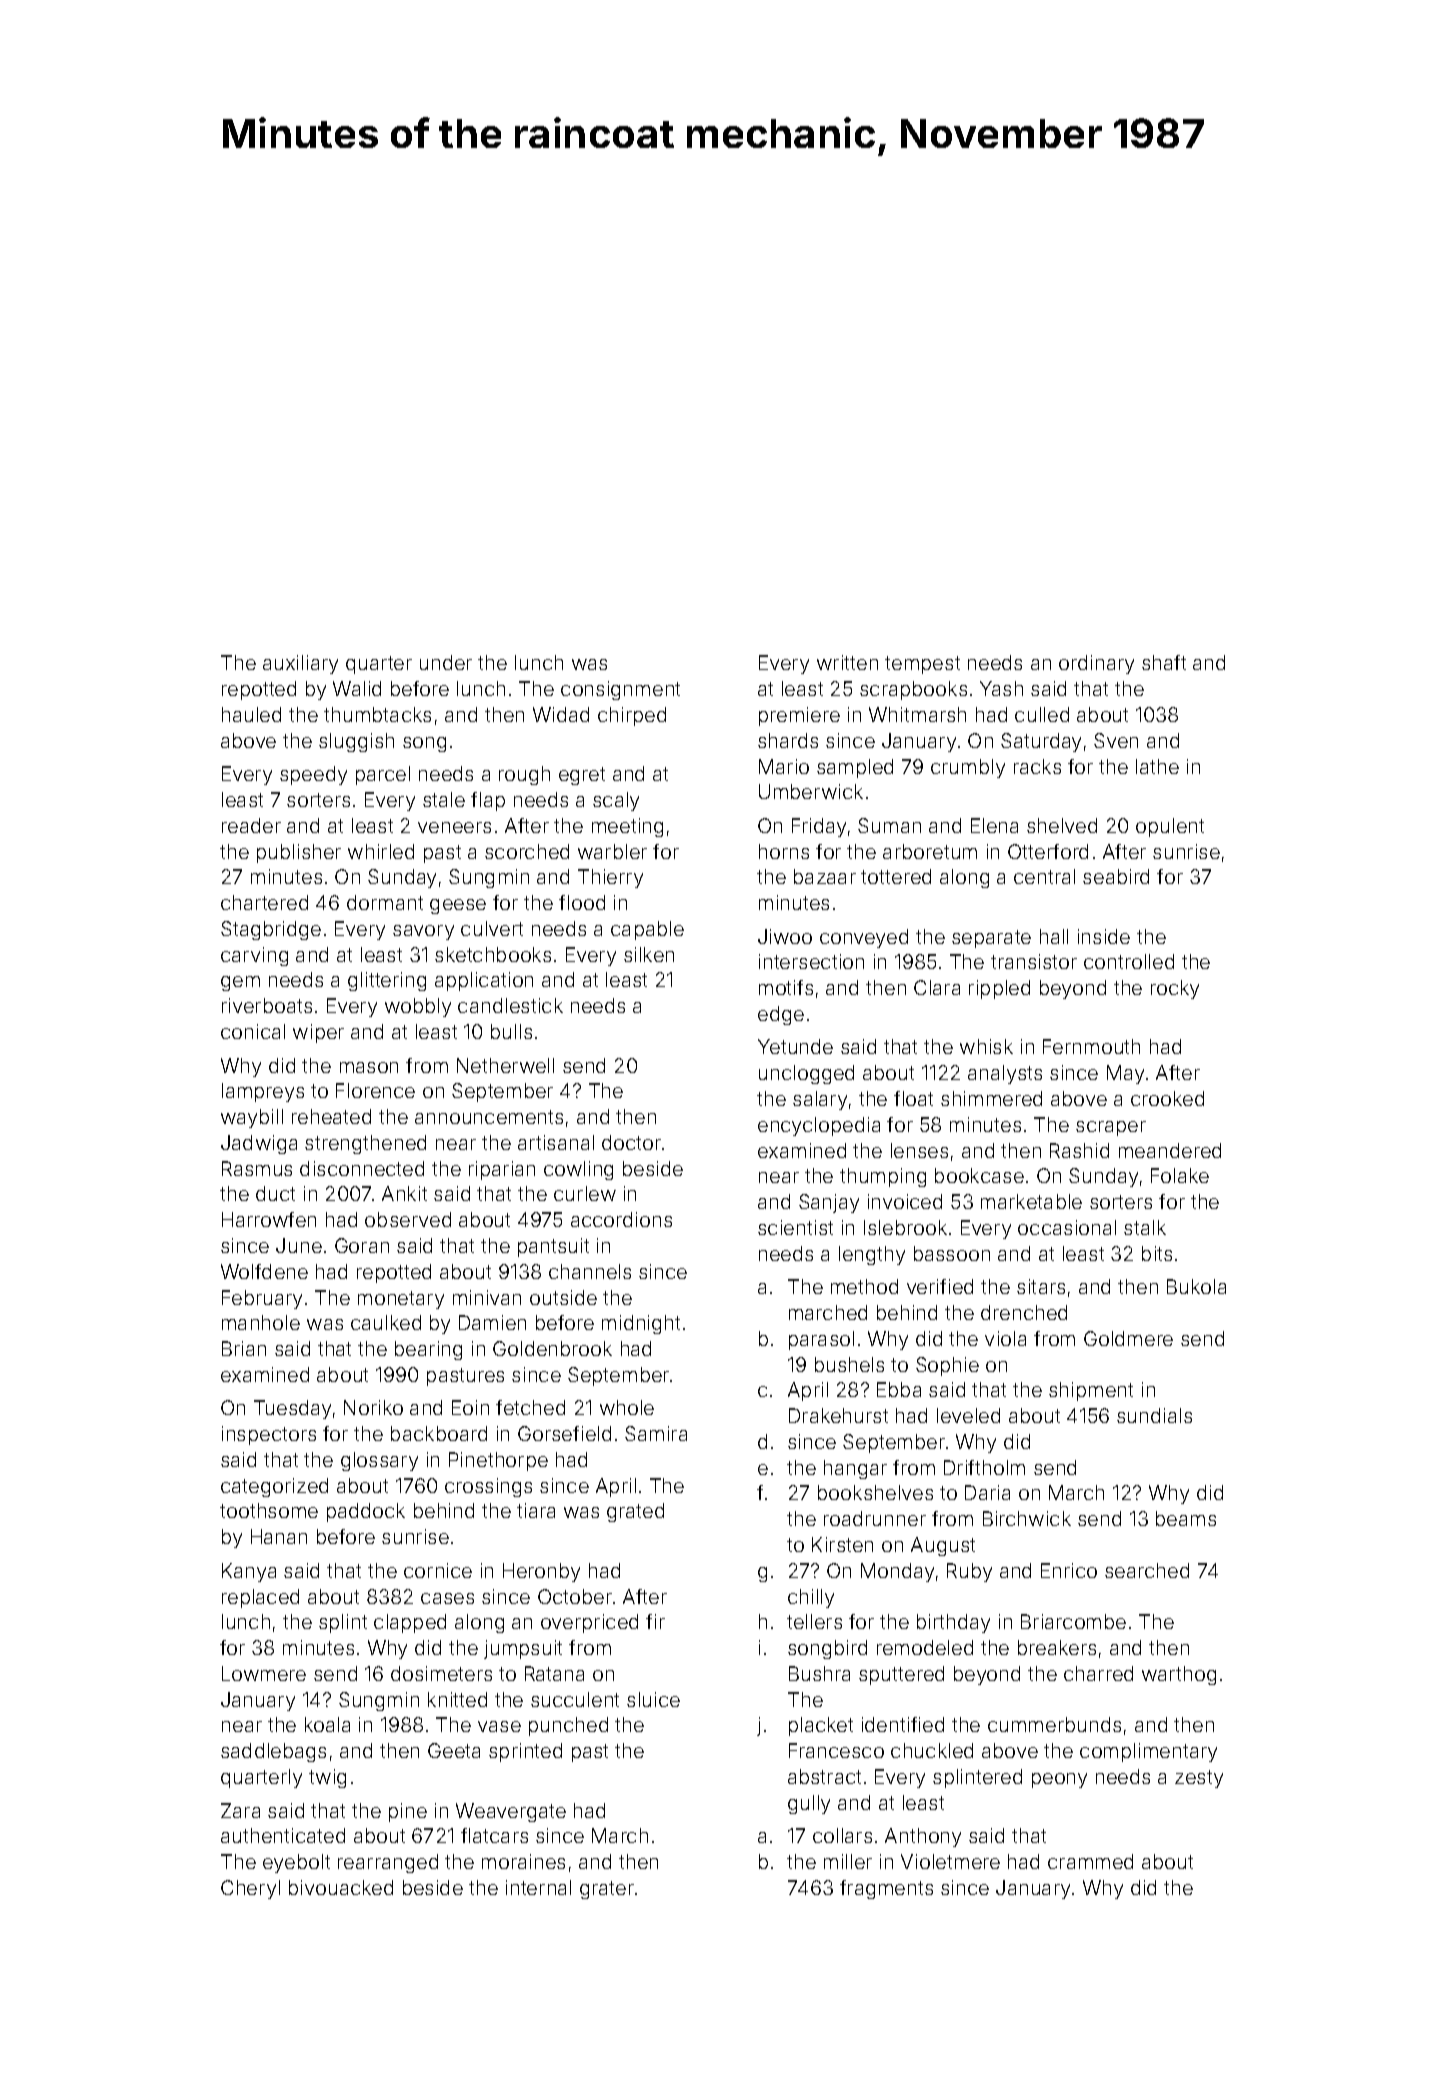 The height and width of the screenshot is (2100, 1450). Describe the element at coordinates (493, 954) in the screenshot. I see `sketchbooks` at that location.
